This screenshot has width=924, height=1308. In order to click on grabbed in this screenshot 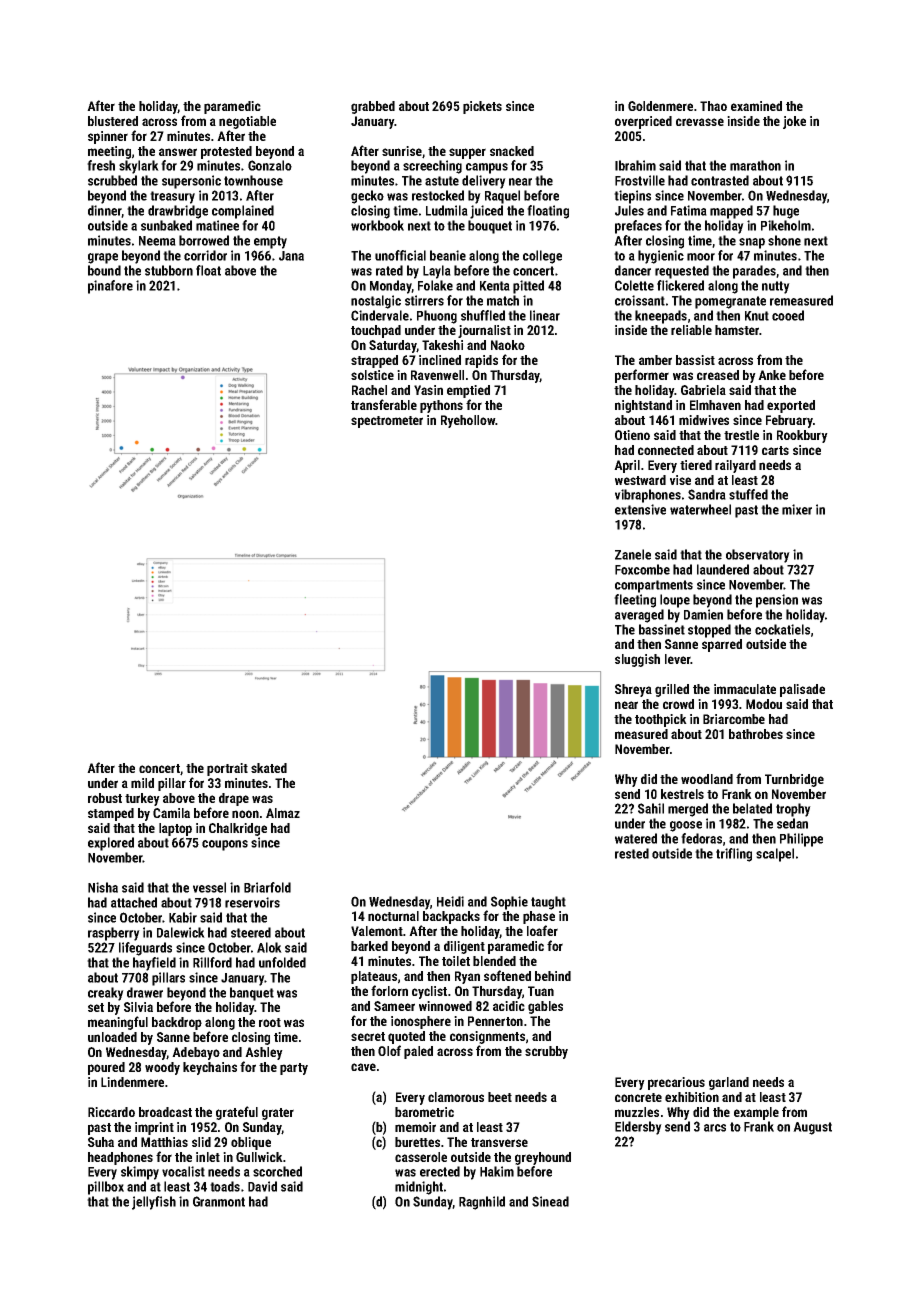, I will do `click(373, 107)`.
